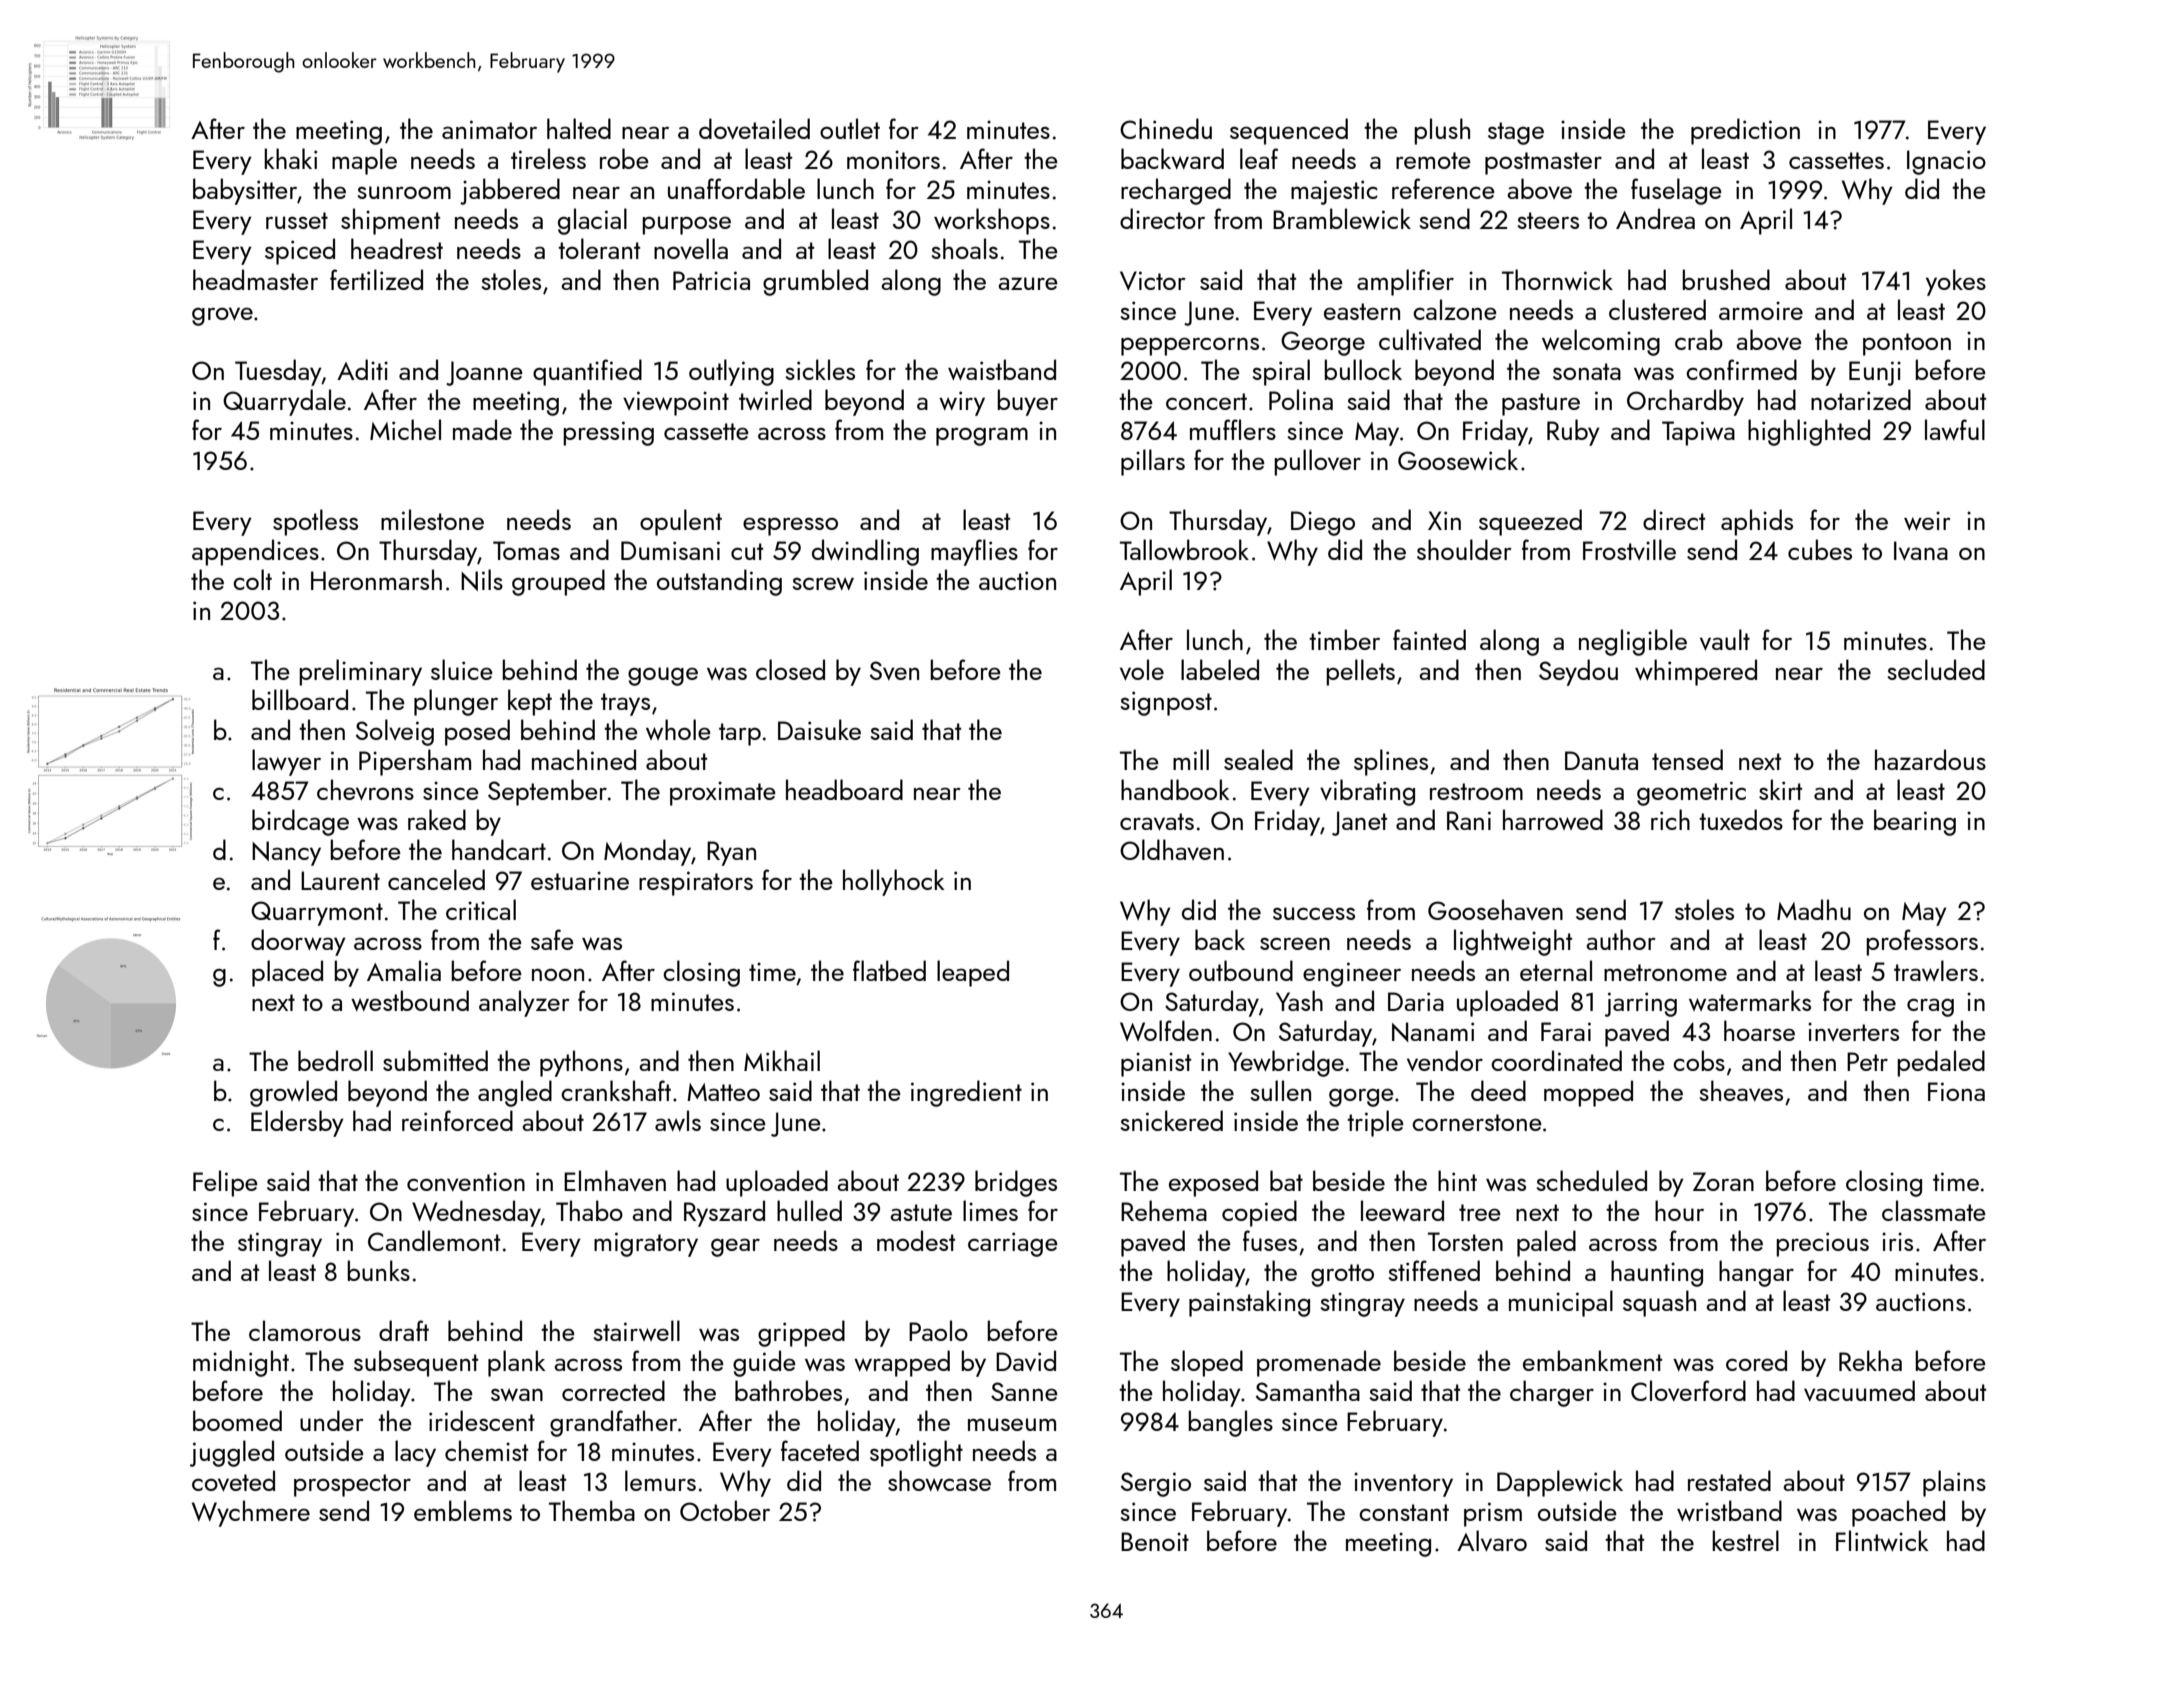  Describe the element at coordinates (1930, 759) in the image. I see `hazardous` at that location.
